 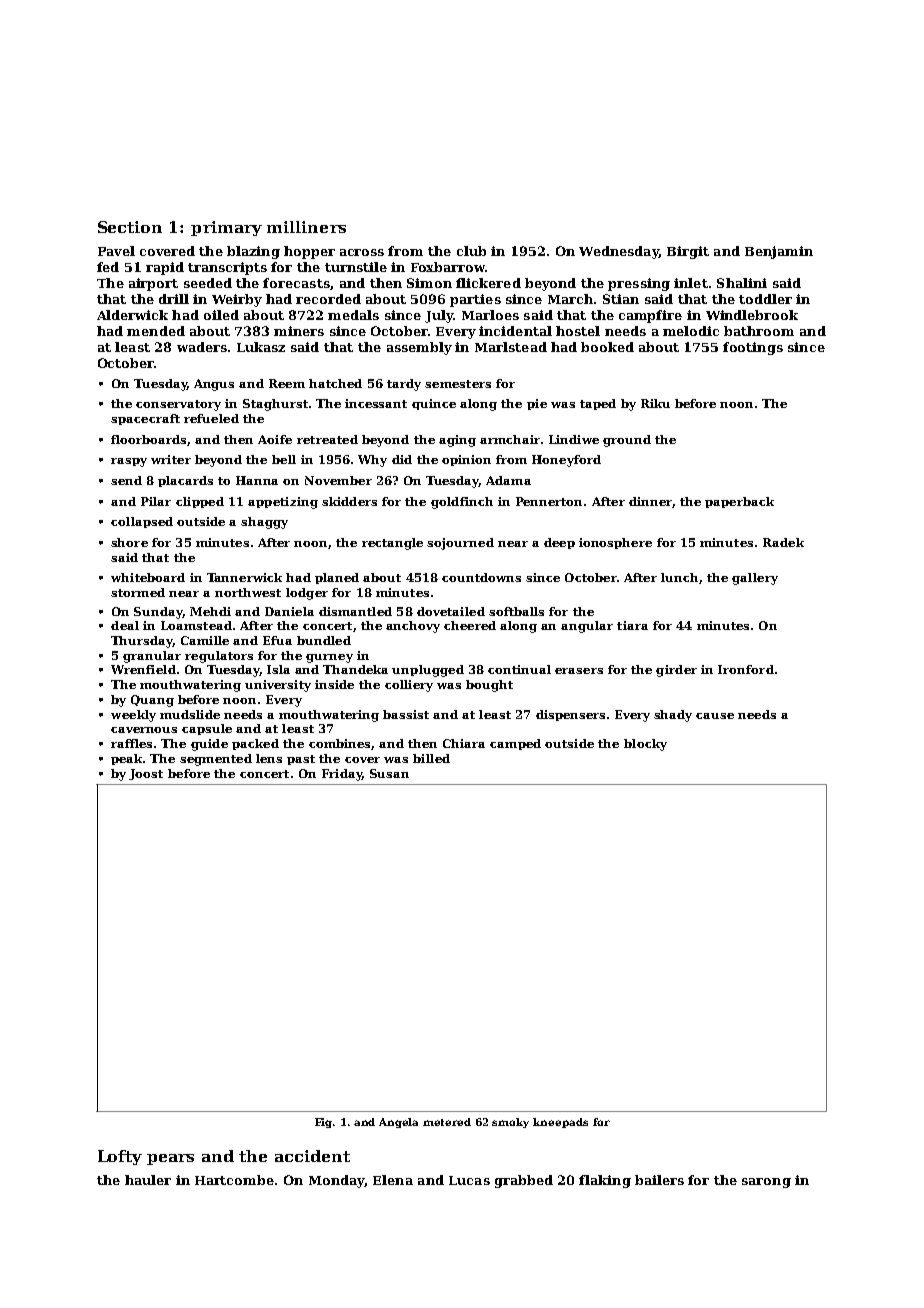 What do you see at coordinates (234, 1180) in the page?
I see `Hartcombe` at bounding box center [234, 1180].
